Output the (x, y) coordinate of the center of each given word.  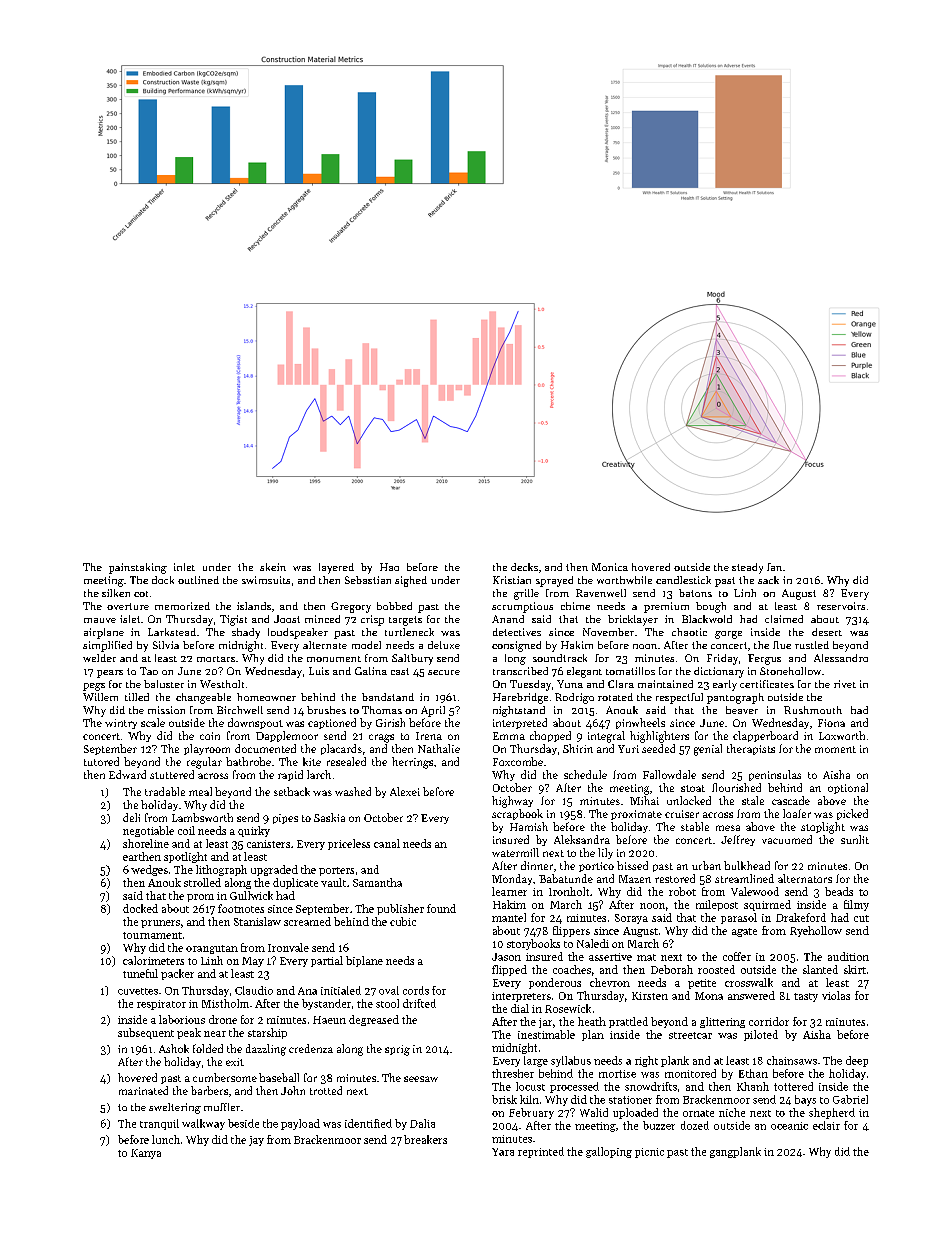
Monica (610, 567)
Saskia (329, 817)
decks (524, 567)
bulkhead (747, 865)
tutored (101, 761)
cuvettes (138, 991)
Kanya (146, 1154)
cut (861, 918)
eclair (826, 1125)
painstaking (138, 568)
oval (389, 990)
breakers (425, 1139)
